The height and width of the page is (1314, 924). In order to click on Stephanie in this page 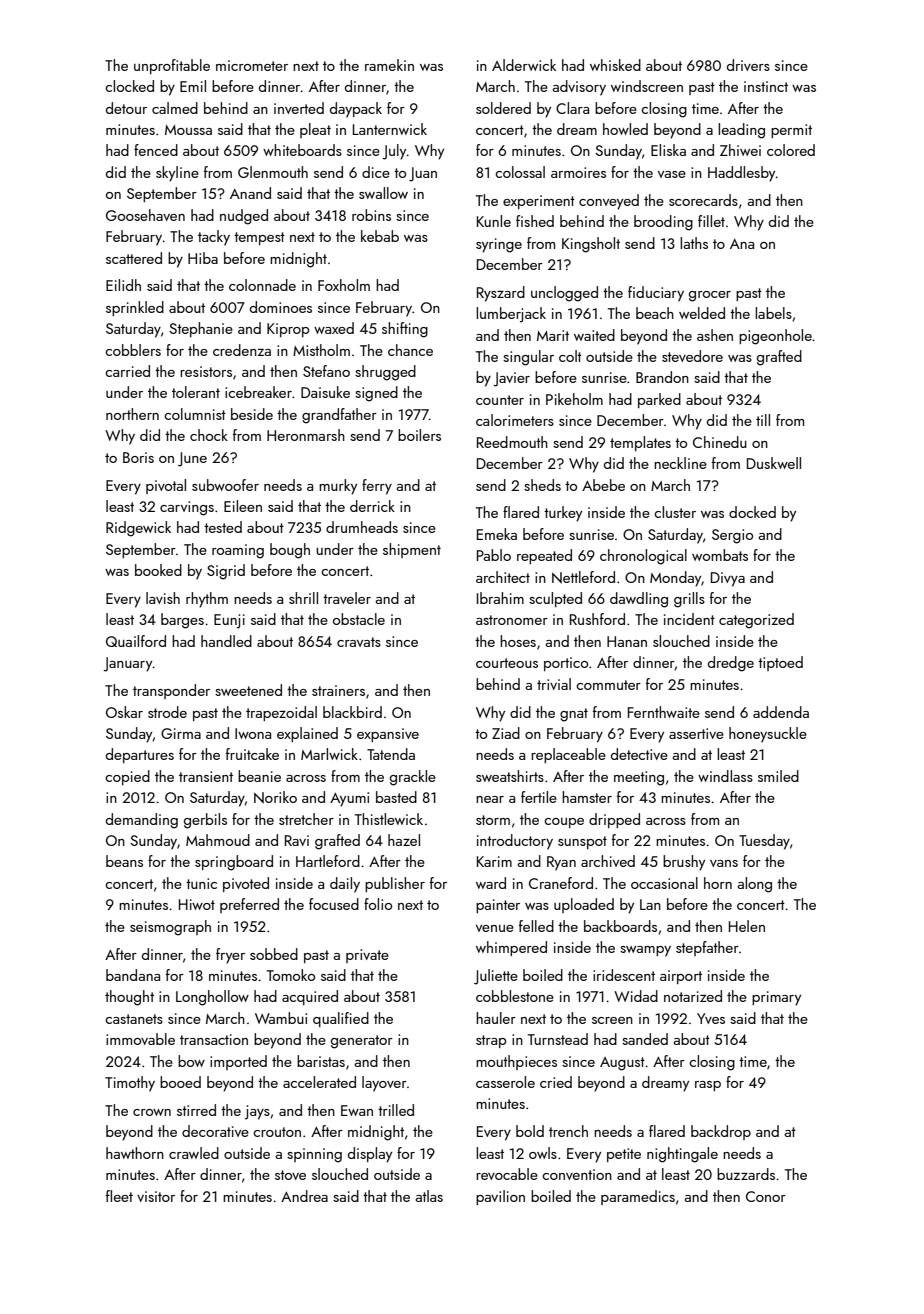, I will do `click(201, 329)`.
